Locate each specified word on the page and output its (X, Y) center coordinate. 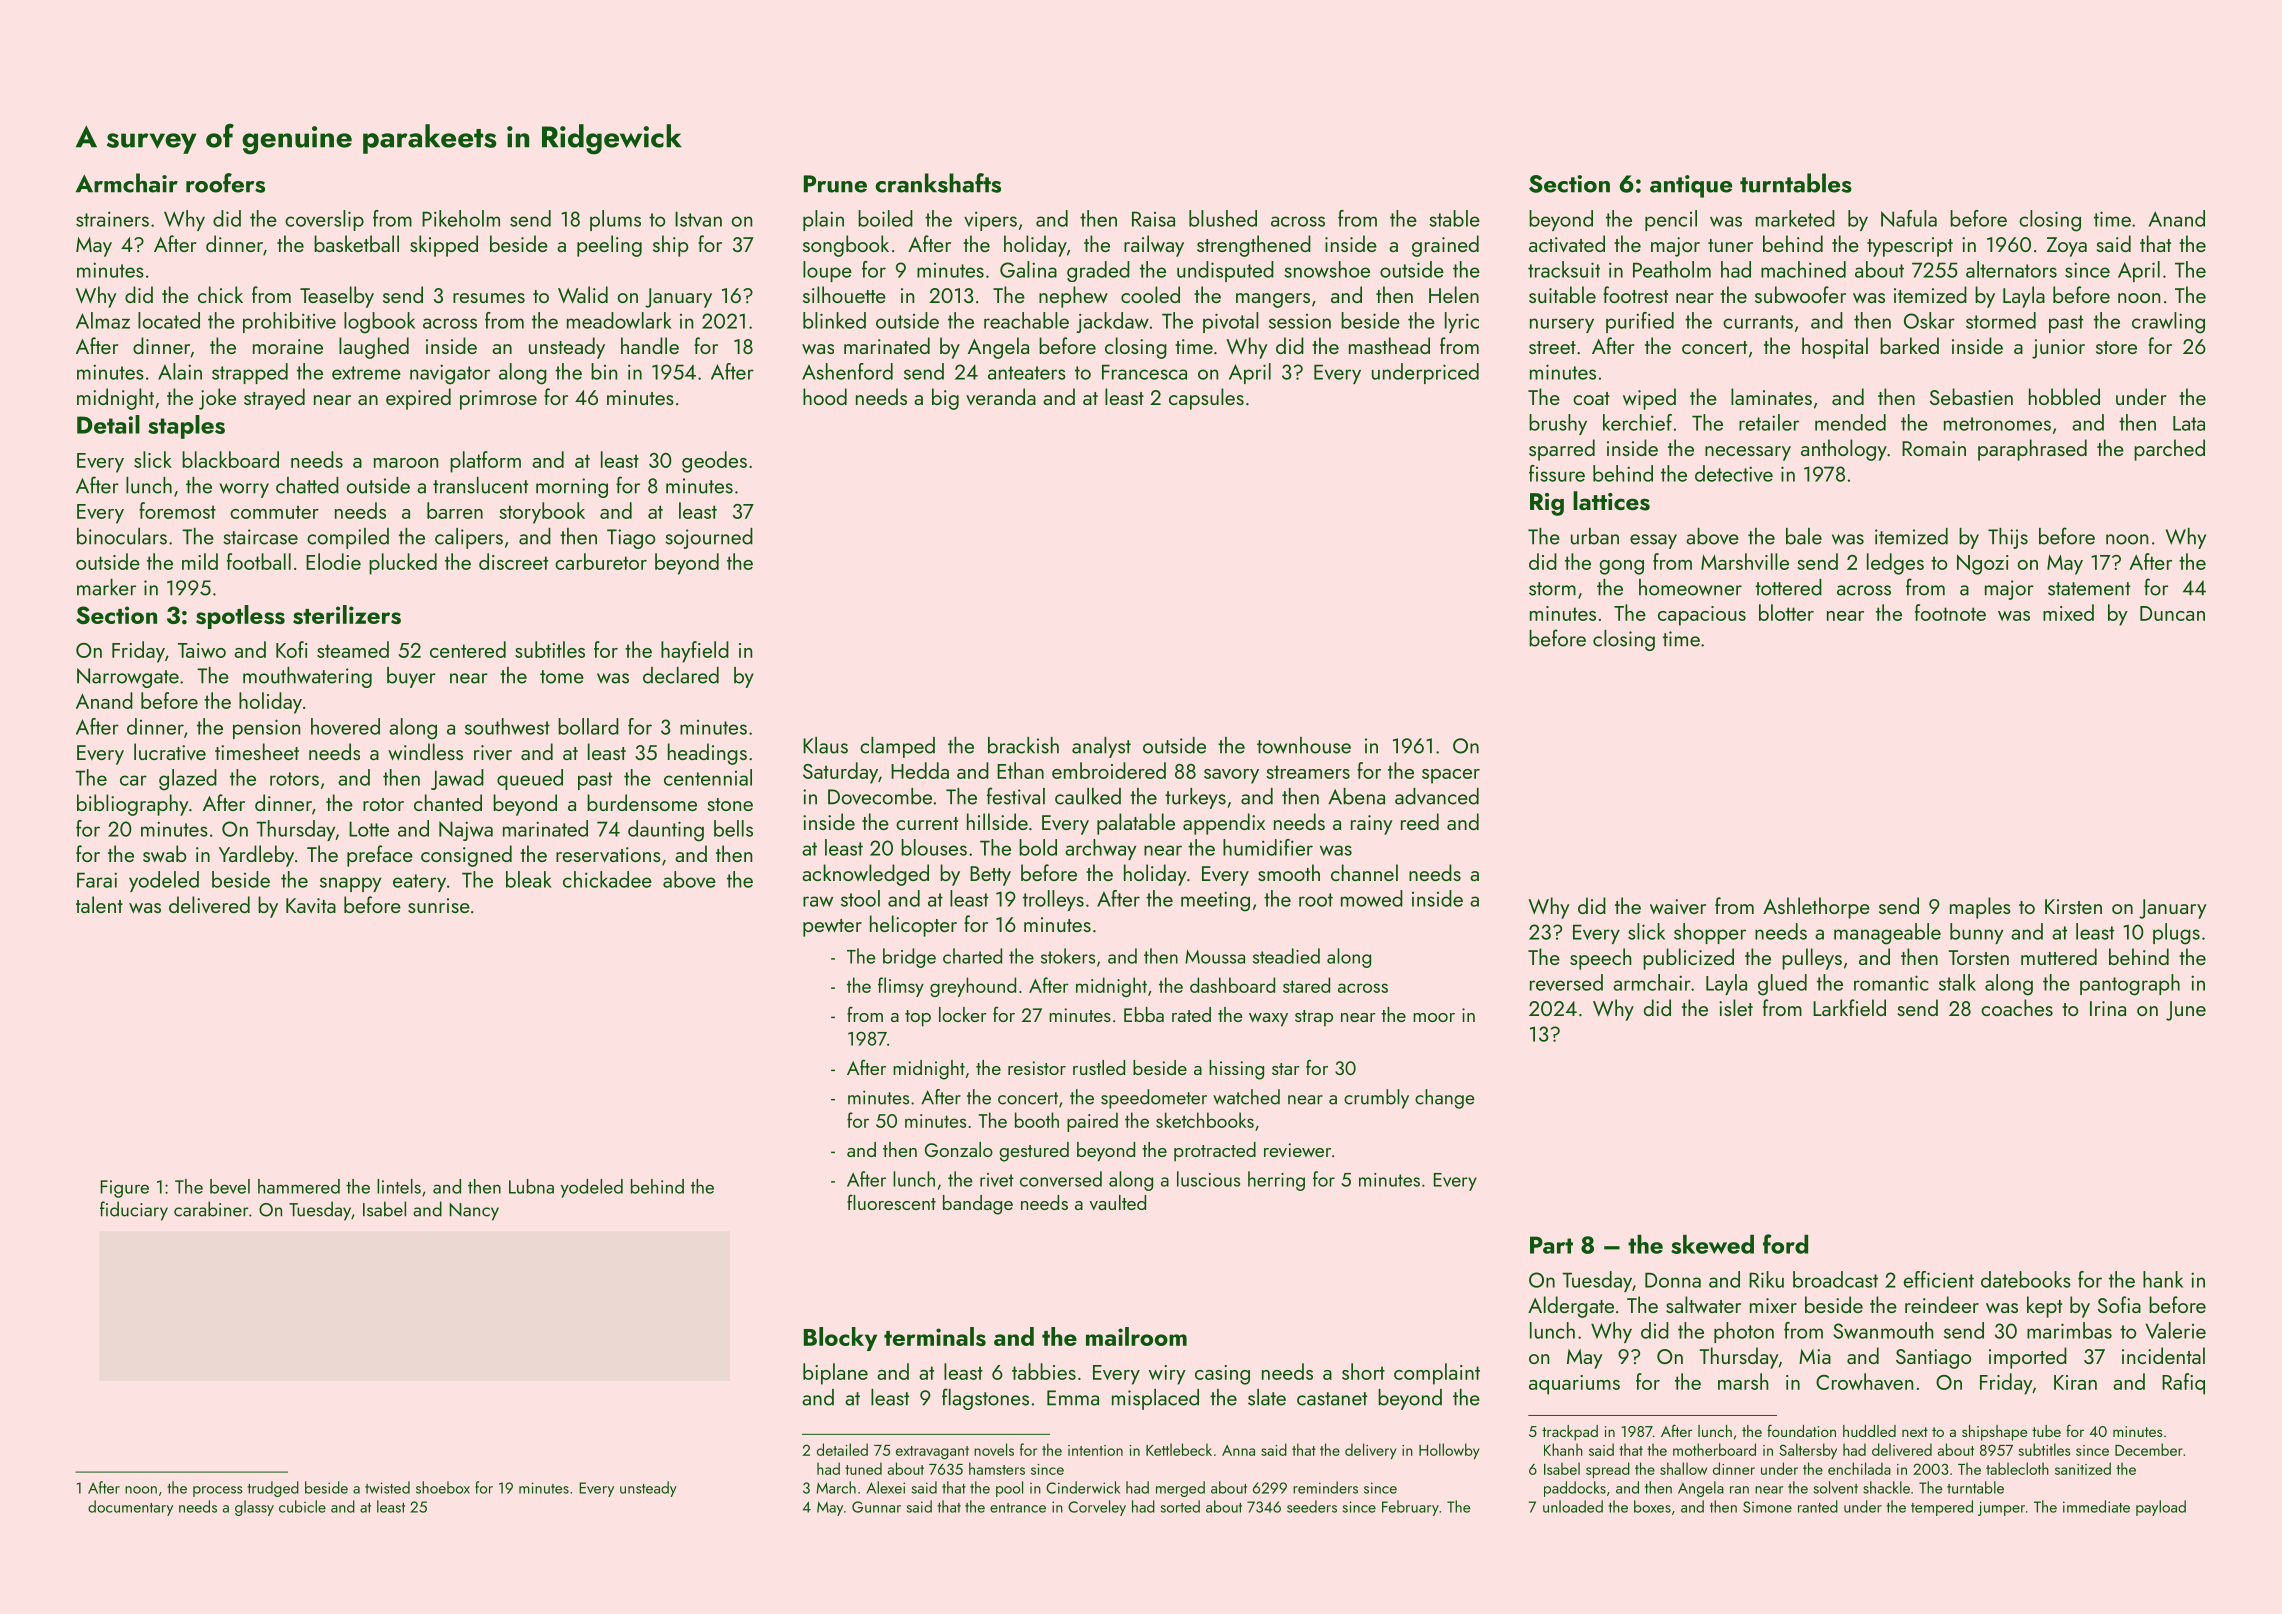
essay (1653, 541)
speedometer (1154, 1099)
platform (485, 462)
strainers (112, 219)
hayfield (695, 652)
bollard (588, 726)
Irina (2108, 1008)
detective (1734, 473)
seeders (1312, 1506)
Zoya (2067, 247)
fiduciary (134, 1211)
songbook (846, 246)
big (945, 399)
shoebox (443, 1487)
